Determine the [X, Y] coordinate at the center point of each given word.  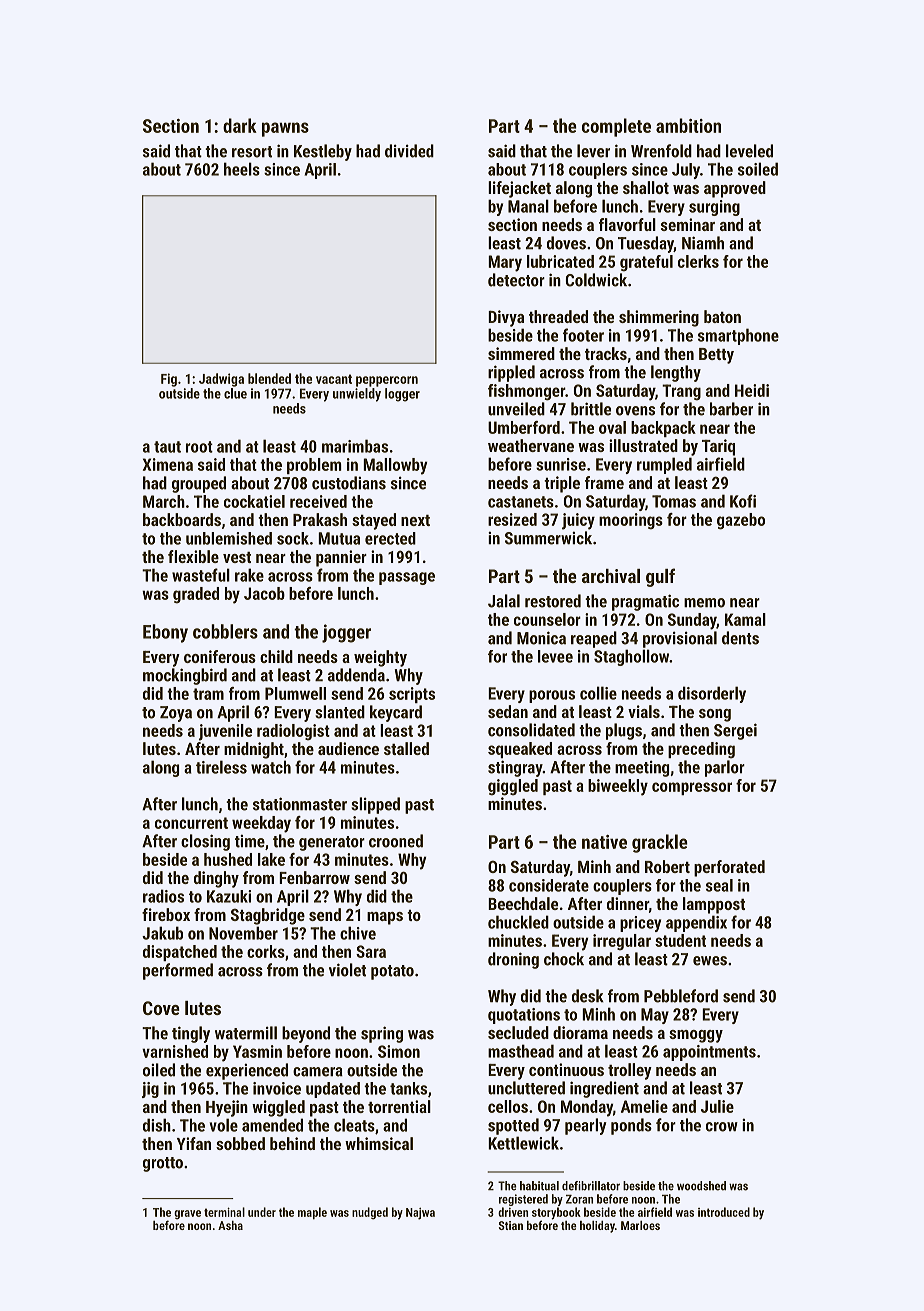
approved [735, 189]
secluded [518, 1032]
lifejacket [519, 189]
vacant [334, 379]
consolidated [531, 730]
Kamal [745, 619]
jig [150, 1090]
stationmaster [300, 804]
